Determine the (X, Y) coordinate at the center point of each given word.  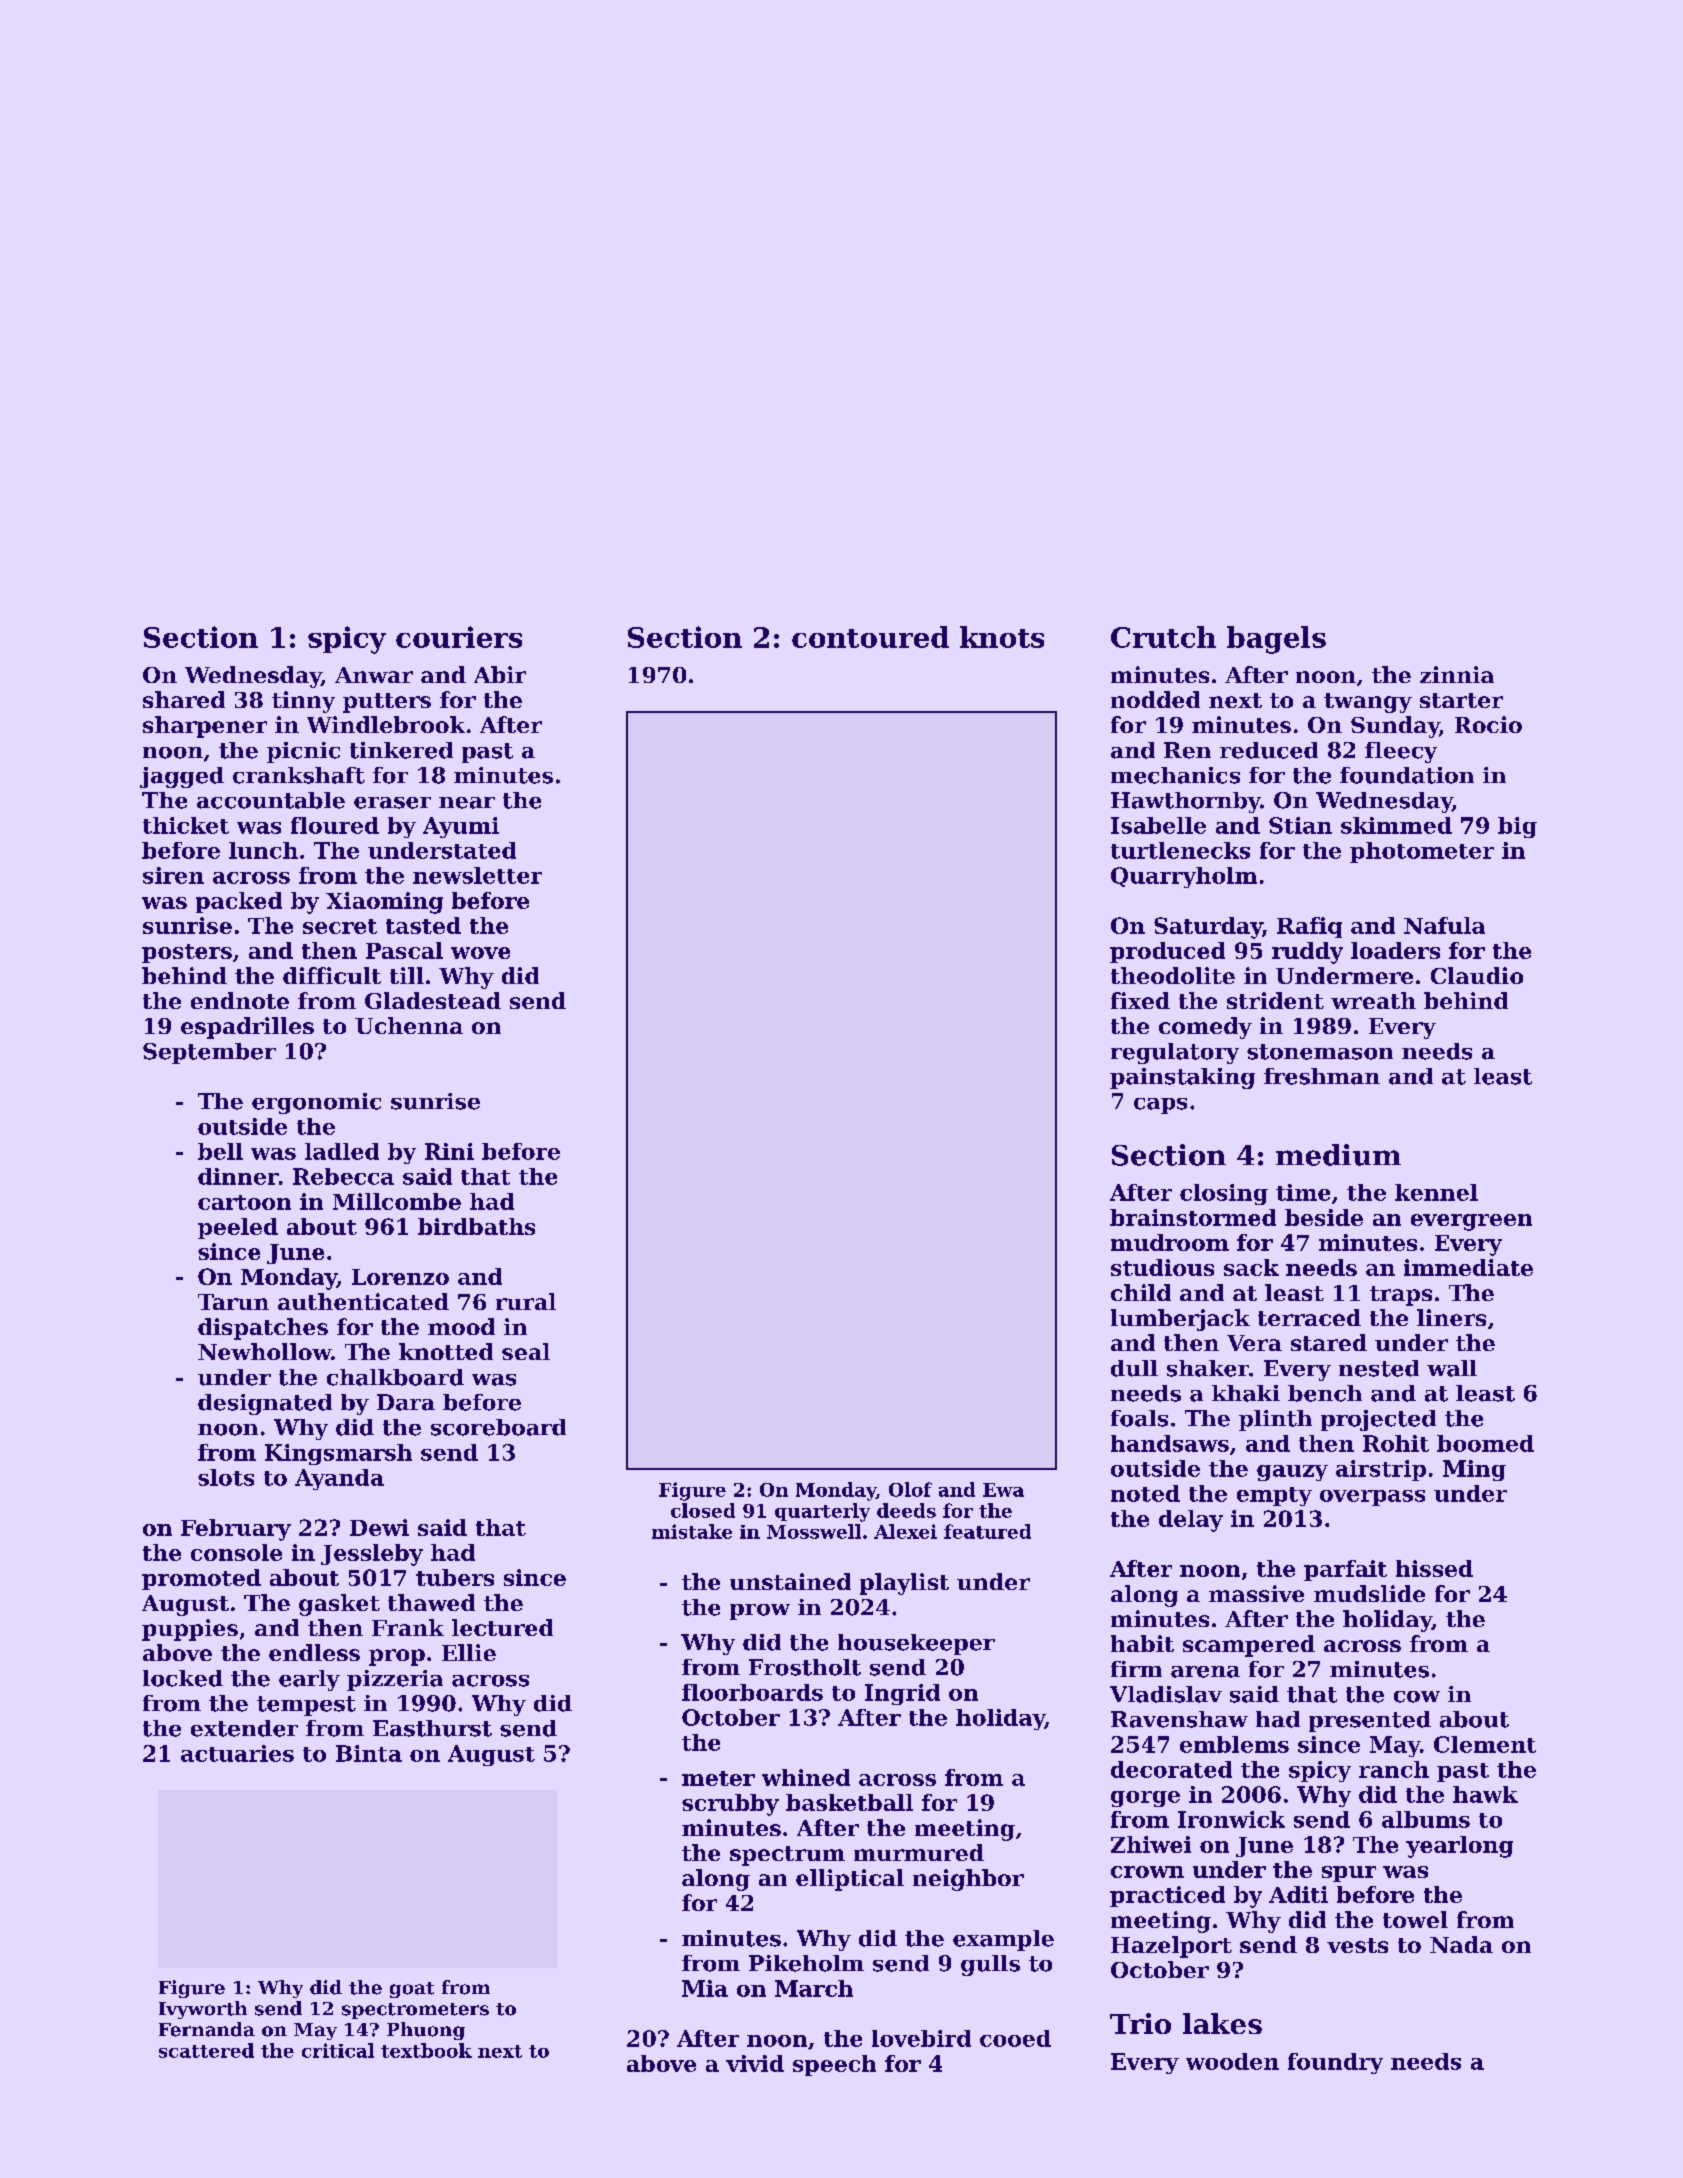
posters (187, 953)
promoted (201, 1579)
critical (338, 2050)
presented (1370, 1721)
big (1517, 827)
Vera (1254, 1343)
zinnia (1457, 674)
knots (1002, 637)
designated (265, 1404)
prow (760, 1612)
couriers (459, 637)
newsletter (477, 875)
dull (1134, 1368)
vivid (755, 2063)
